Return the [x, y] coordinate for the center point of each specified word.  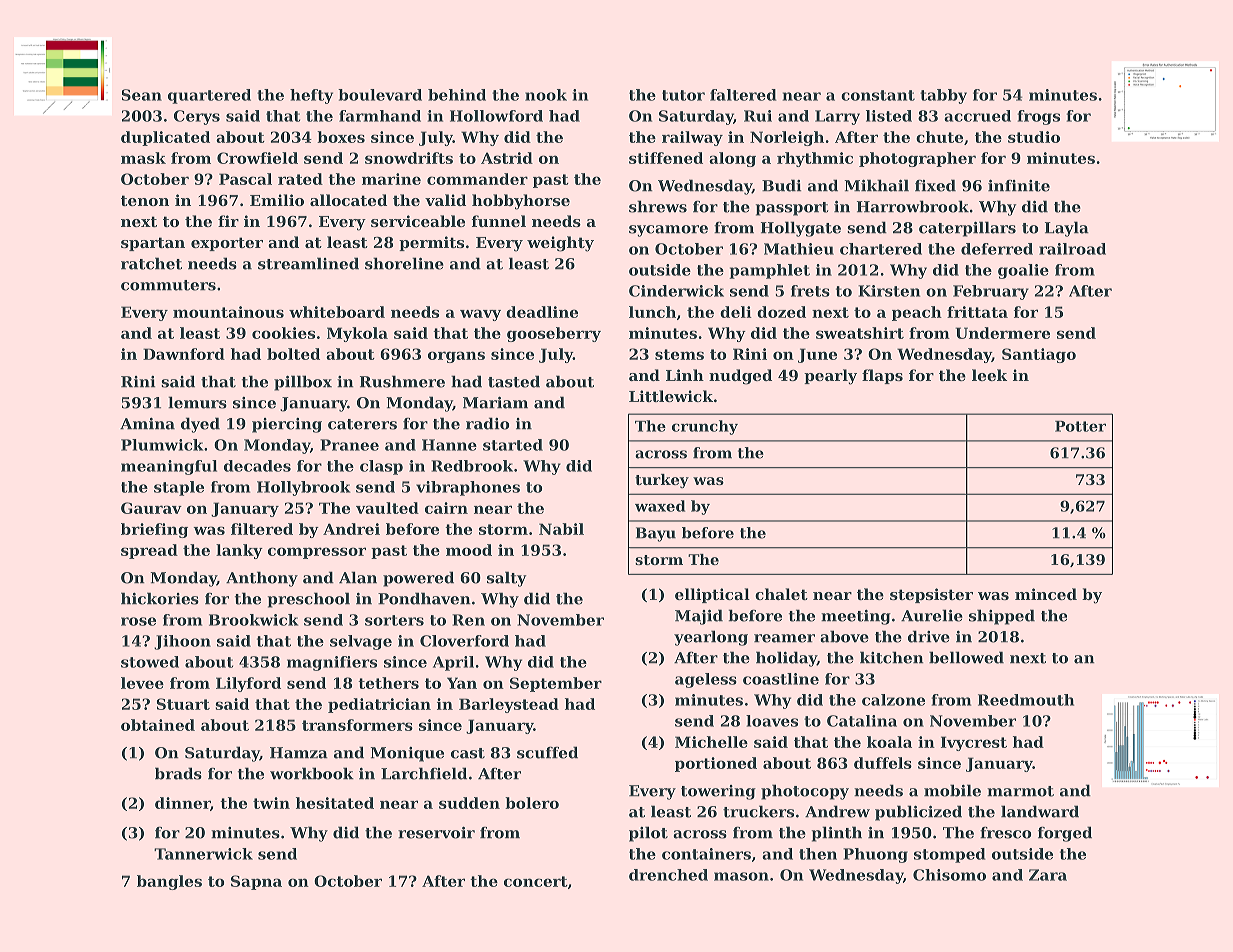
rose [138, 621]
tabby [943, 96]
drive [929, 636]
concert [536, 881]
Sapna [256, 882]
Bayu [656, 534]
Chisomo [949, 875]
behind [457, 95]
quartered [209, 96]
